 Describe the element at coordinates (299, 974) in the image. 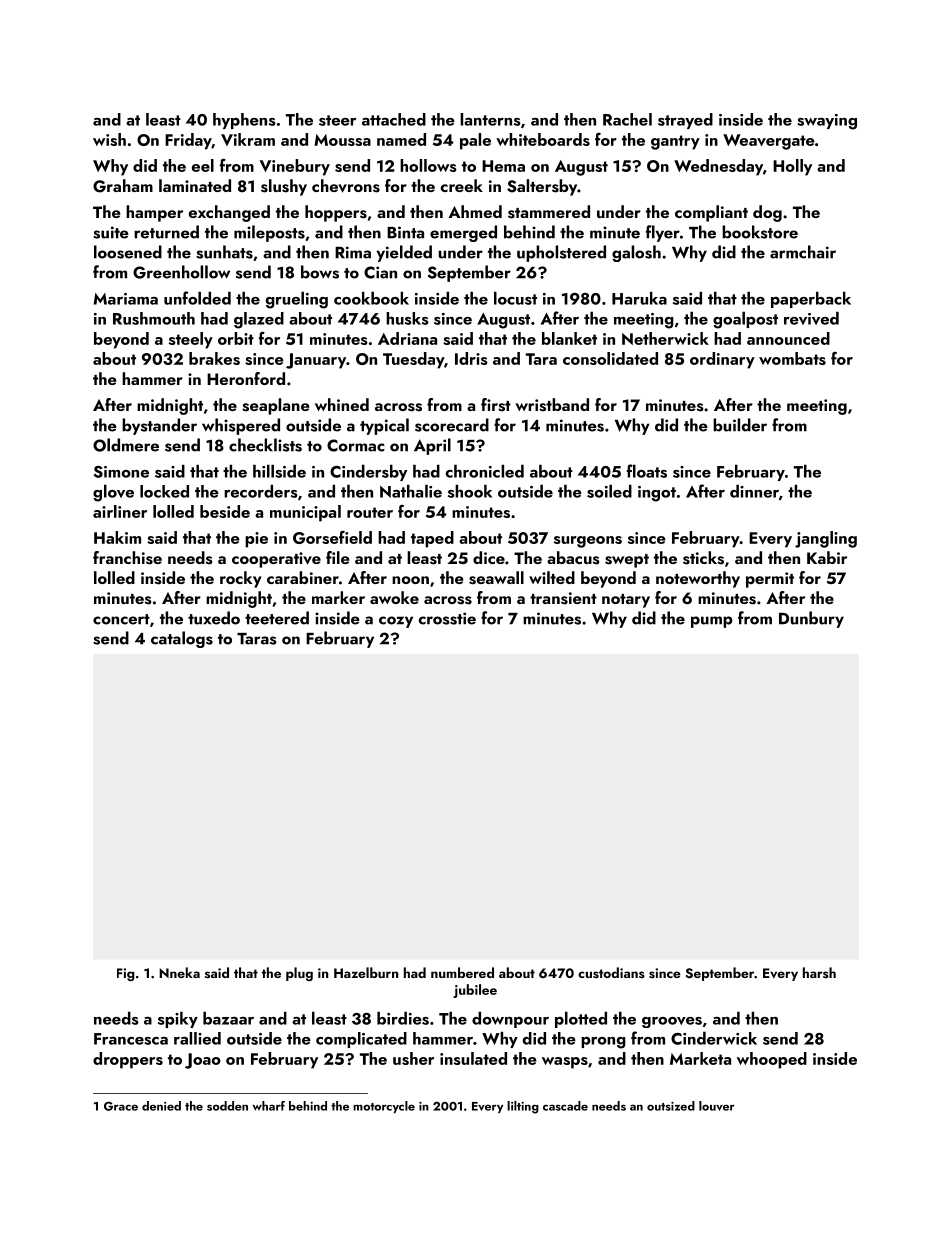

I see `plug` at that location.
